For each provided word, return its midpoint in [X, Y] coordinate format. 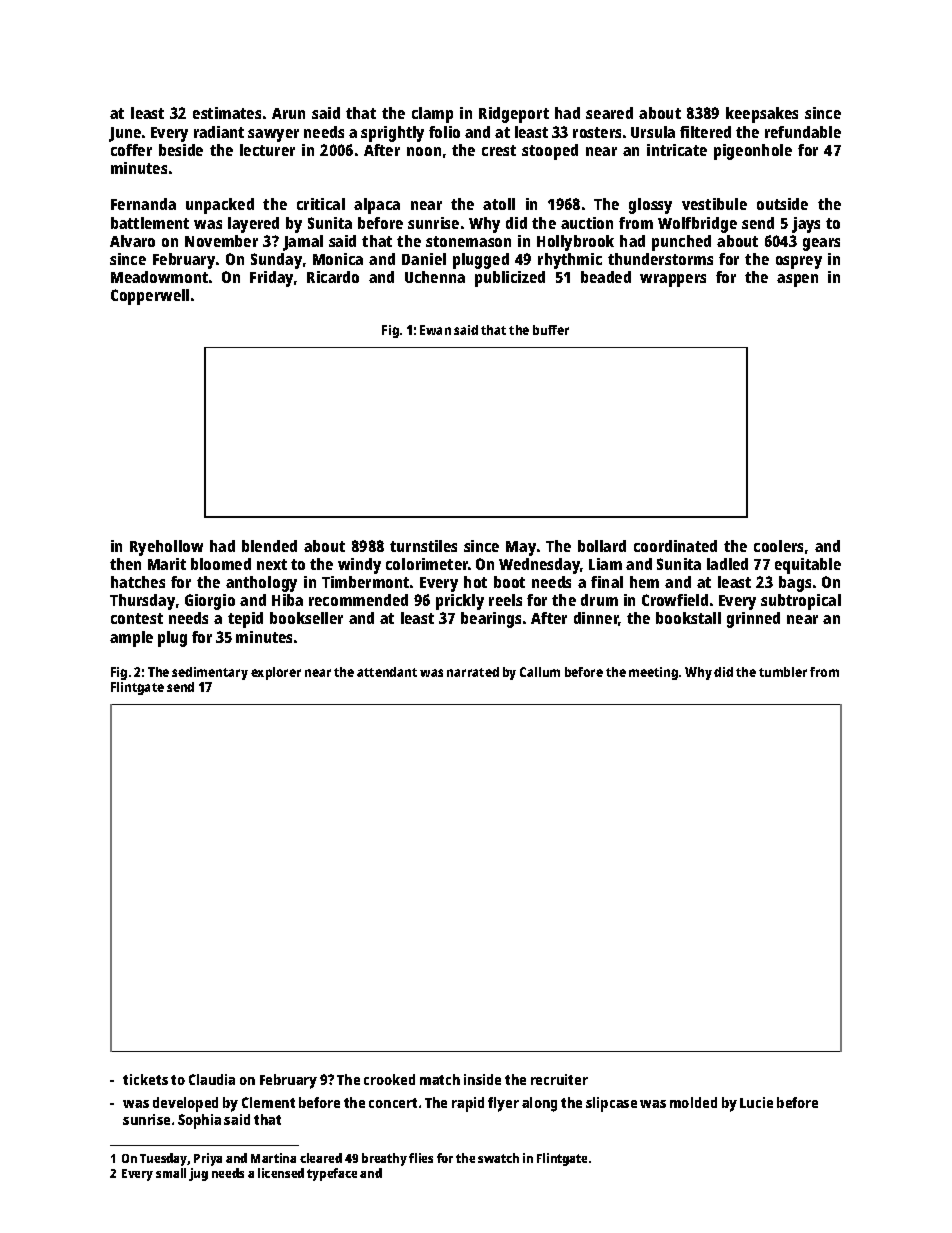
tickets [145, 1079]
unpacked [220, 206]
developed [185, 1104]
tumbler [783, 672]
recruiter [559, 1079]
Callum [540, 672]
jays [806, 225]
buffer [551, 330]
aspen [797, 280]
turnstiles [423, 546]
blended [269, 546]
